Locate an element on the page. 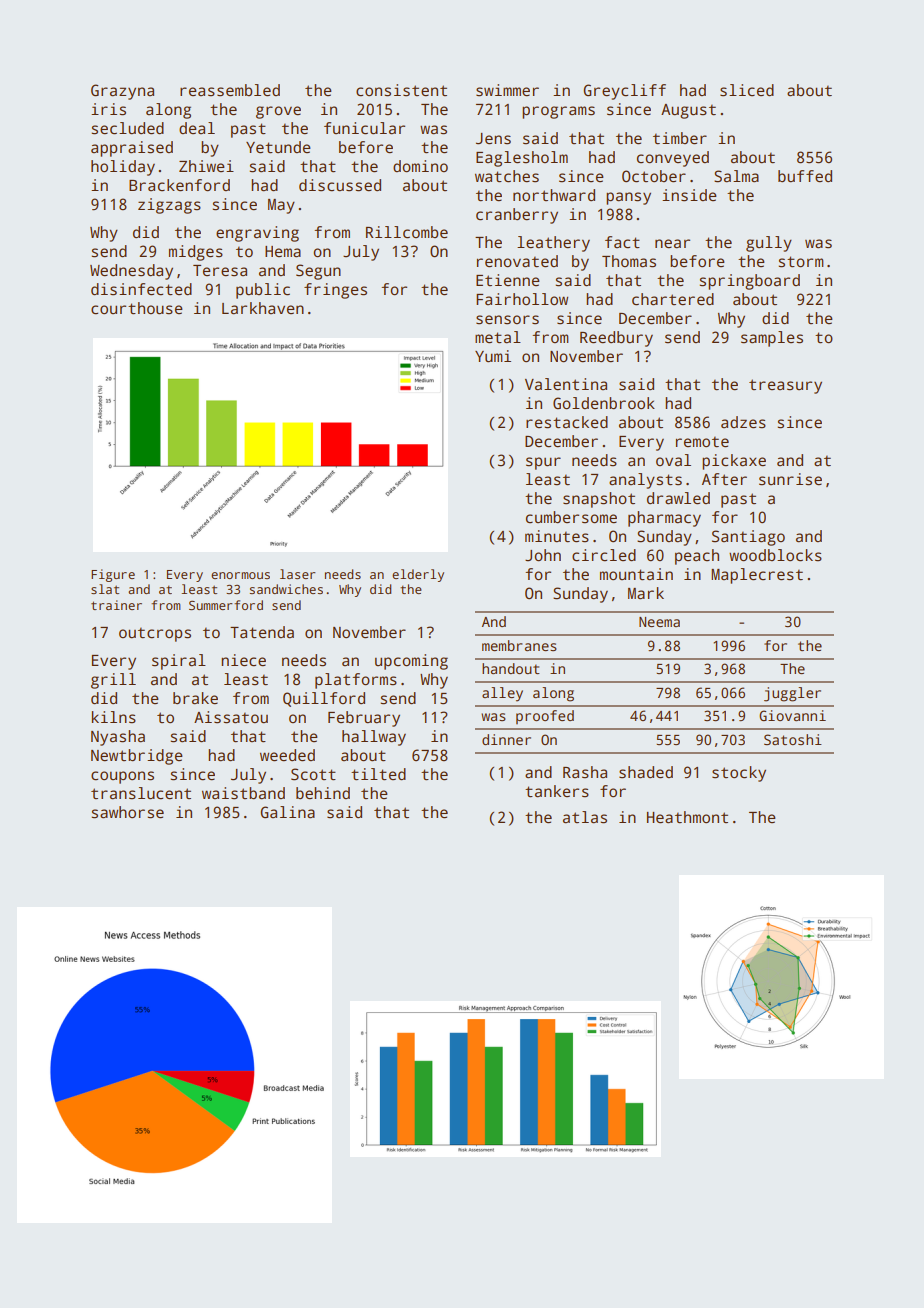  juggler is located at coordinates (792, 694).
